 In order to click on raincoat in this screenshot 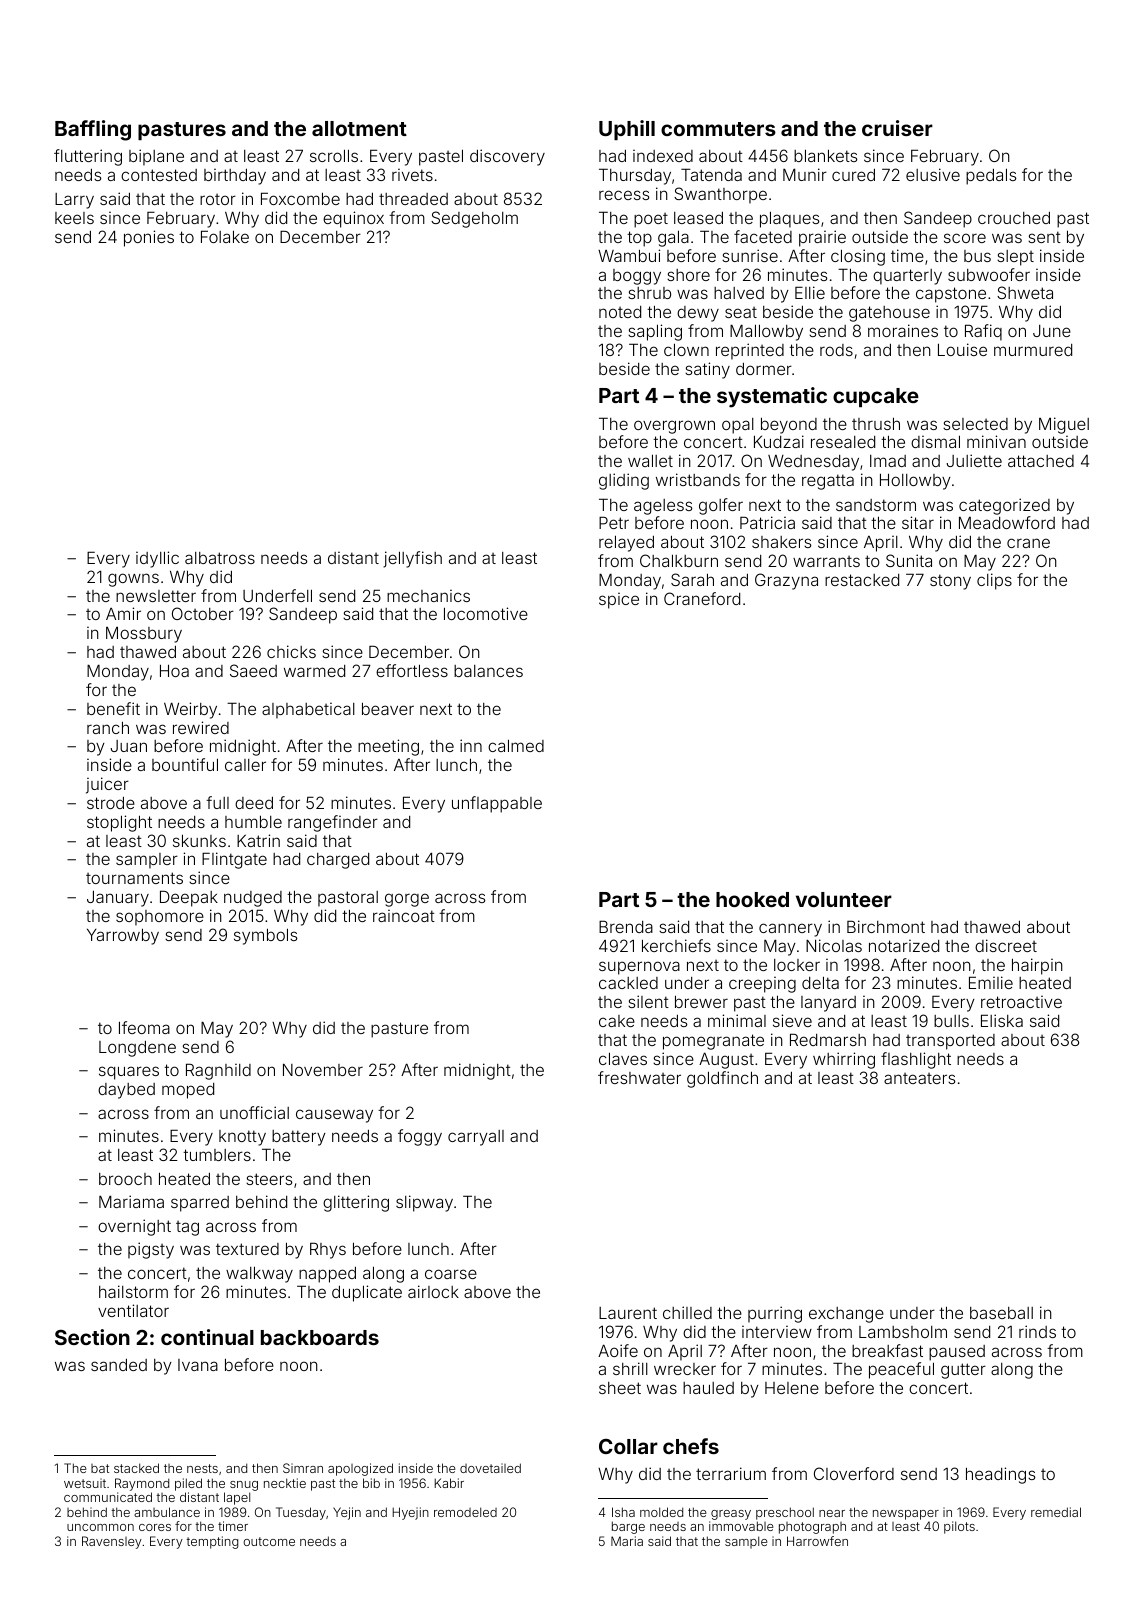, I will do `click(404, 916)`.
